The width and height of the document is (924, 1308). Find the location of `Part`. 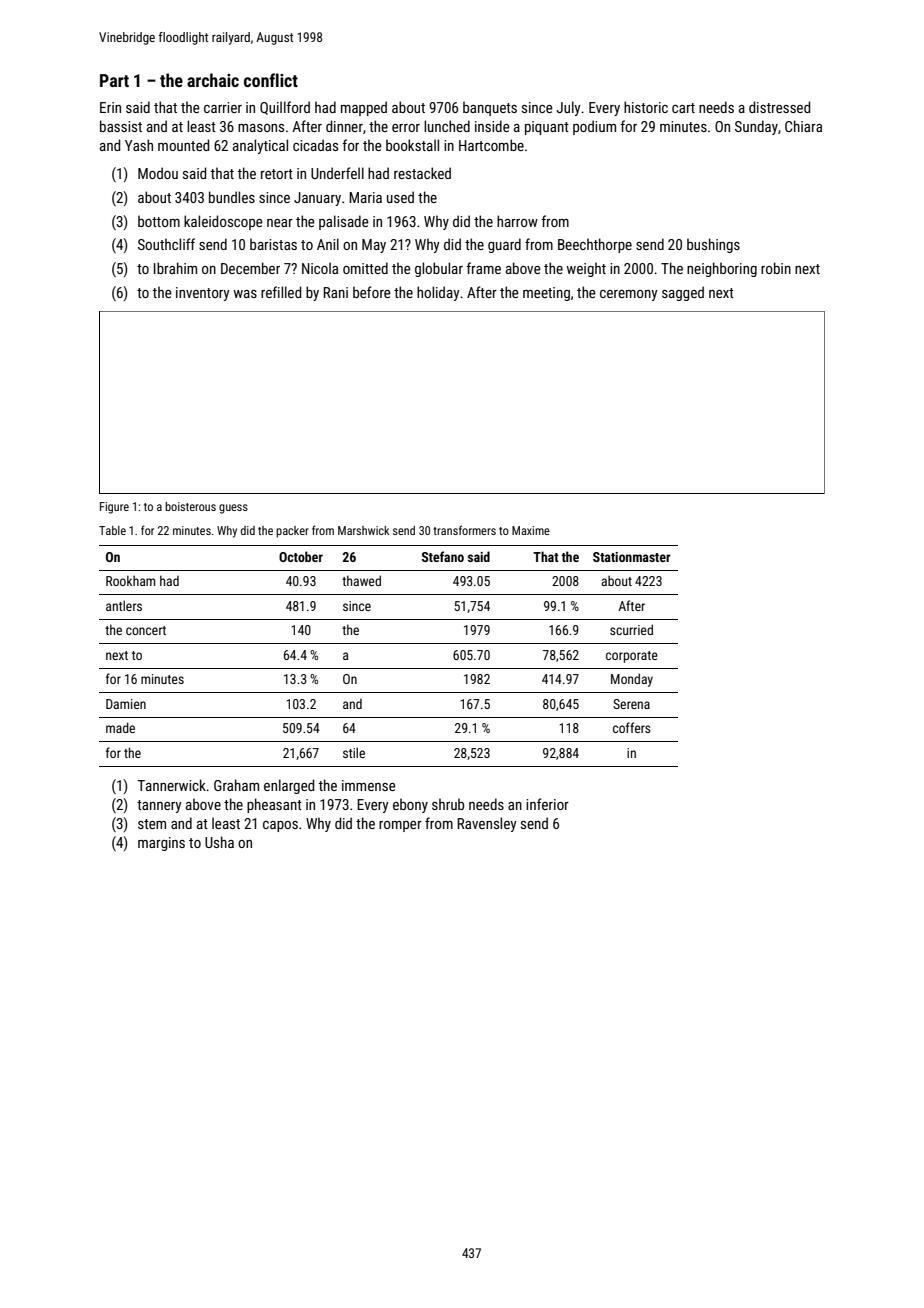

Part is located at coordinates (114, 80).
